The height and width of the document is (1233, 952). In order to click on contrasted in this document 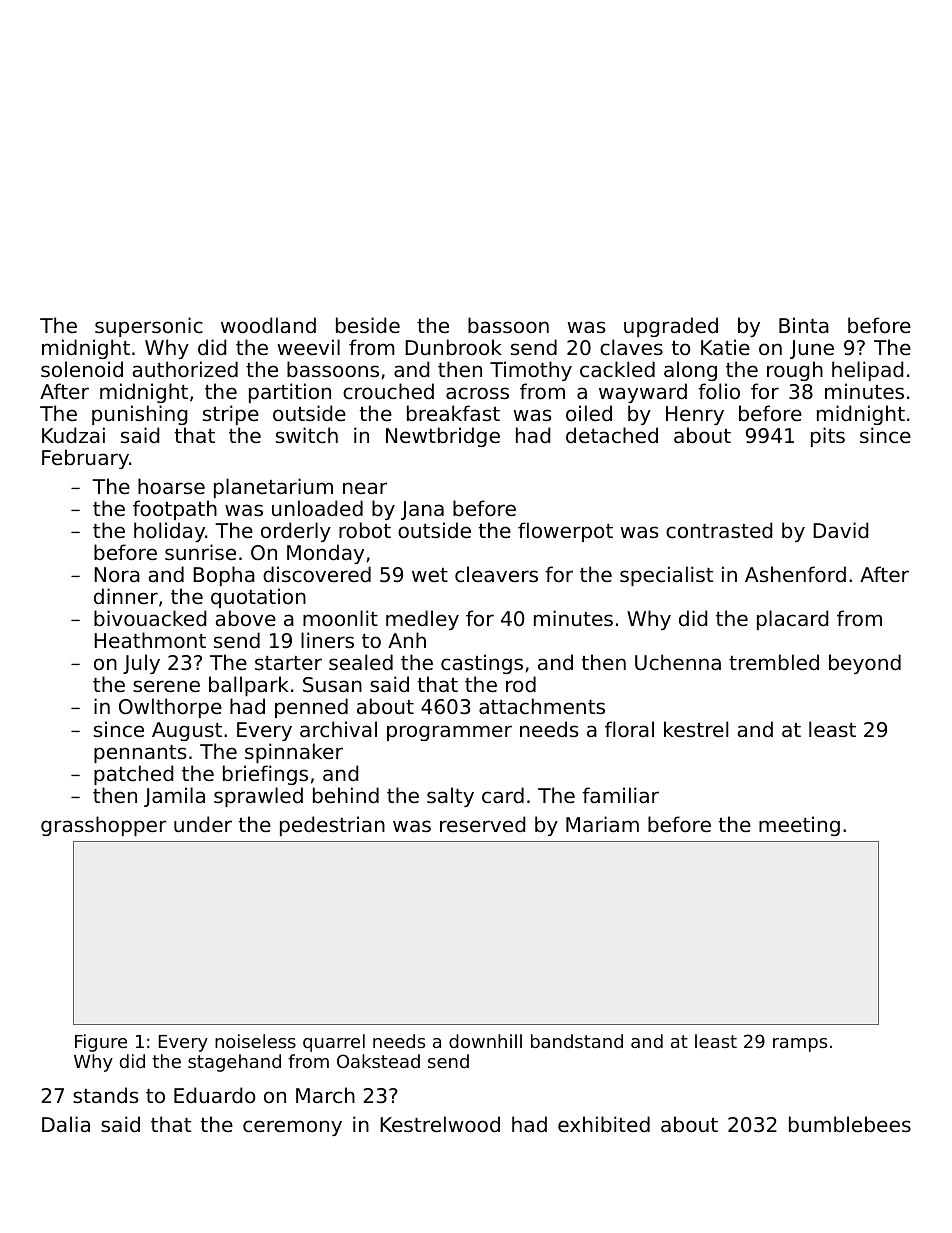, I will do `click(719, 530)`.
